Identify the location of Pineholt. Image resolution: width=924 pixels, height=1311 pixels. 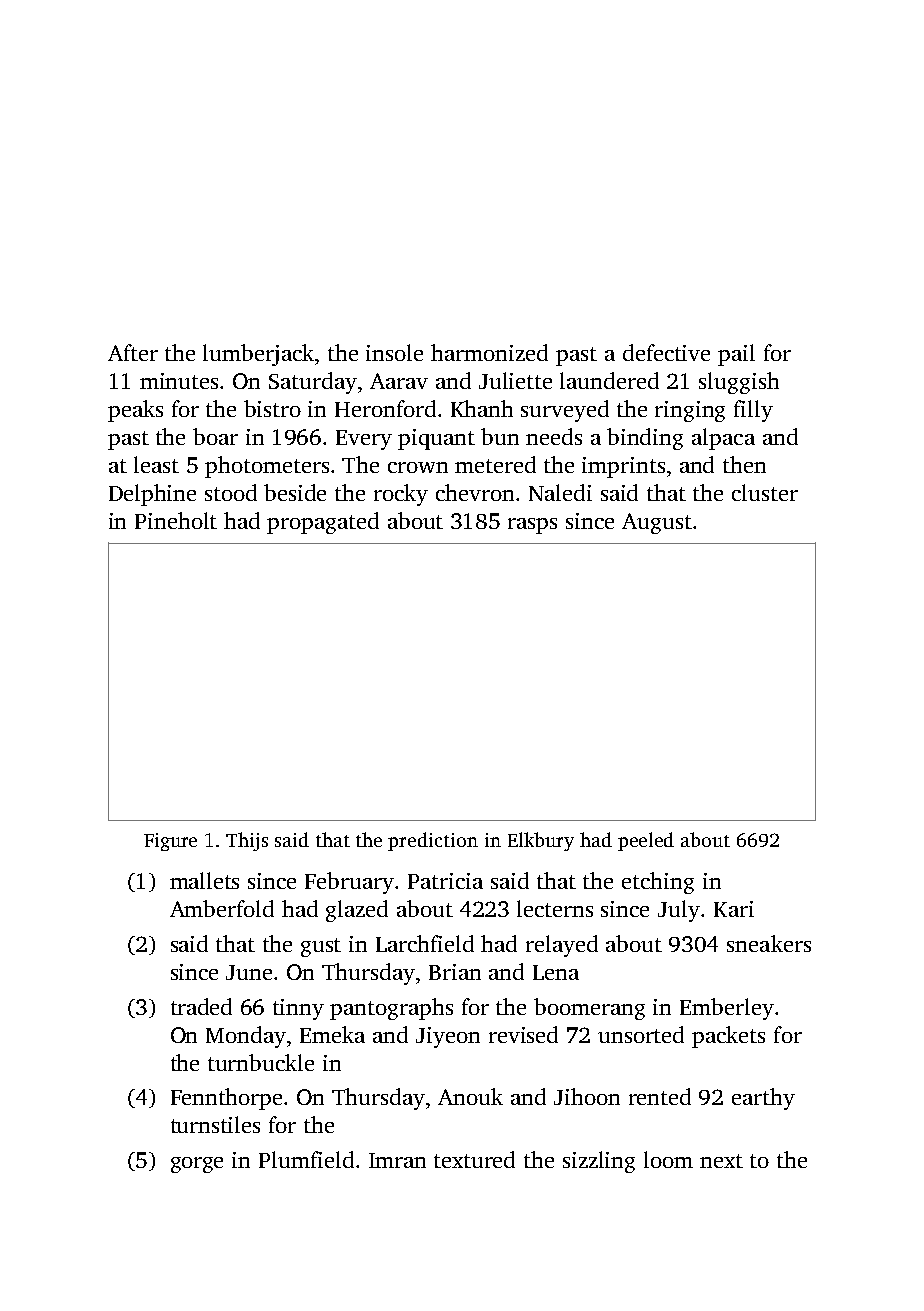
(176, 520).
